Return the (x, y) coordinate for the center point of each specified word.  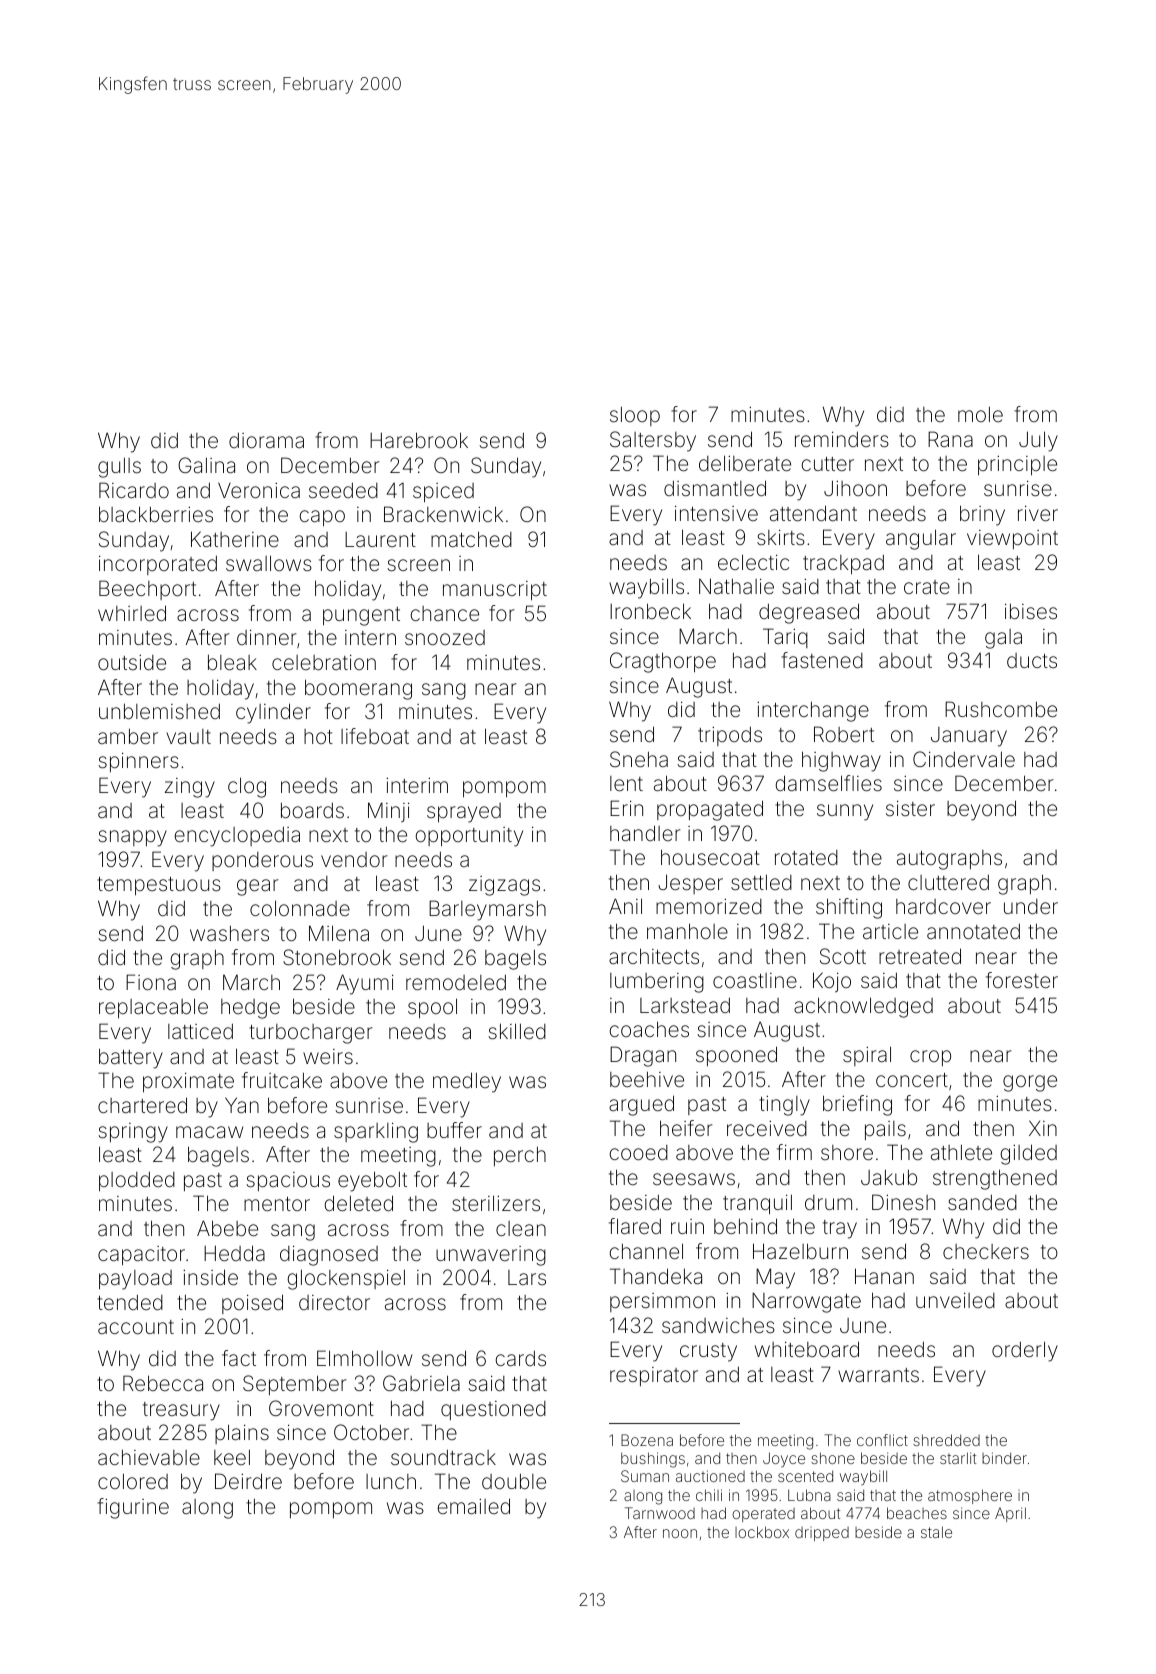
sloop (635, 416)
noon (680, 1533)
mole (980, 414)
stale (936, 1532)
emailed (473, 1506)
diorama (266, 440)
